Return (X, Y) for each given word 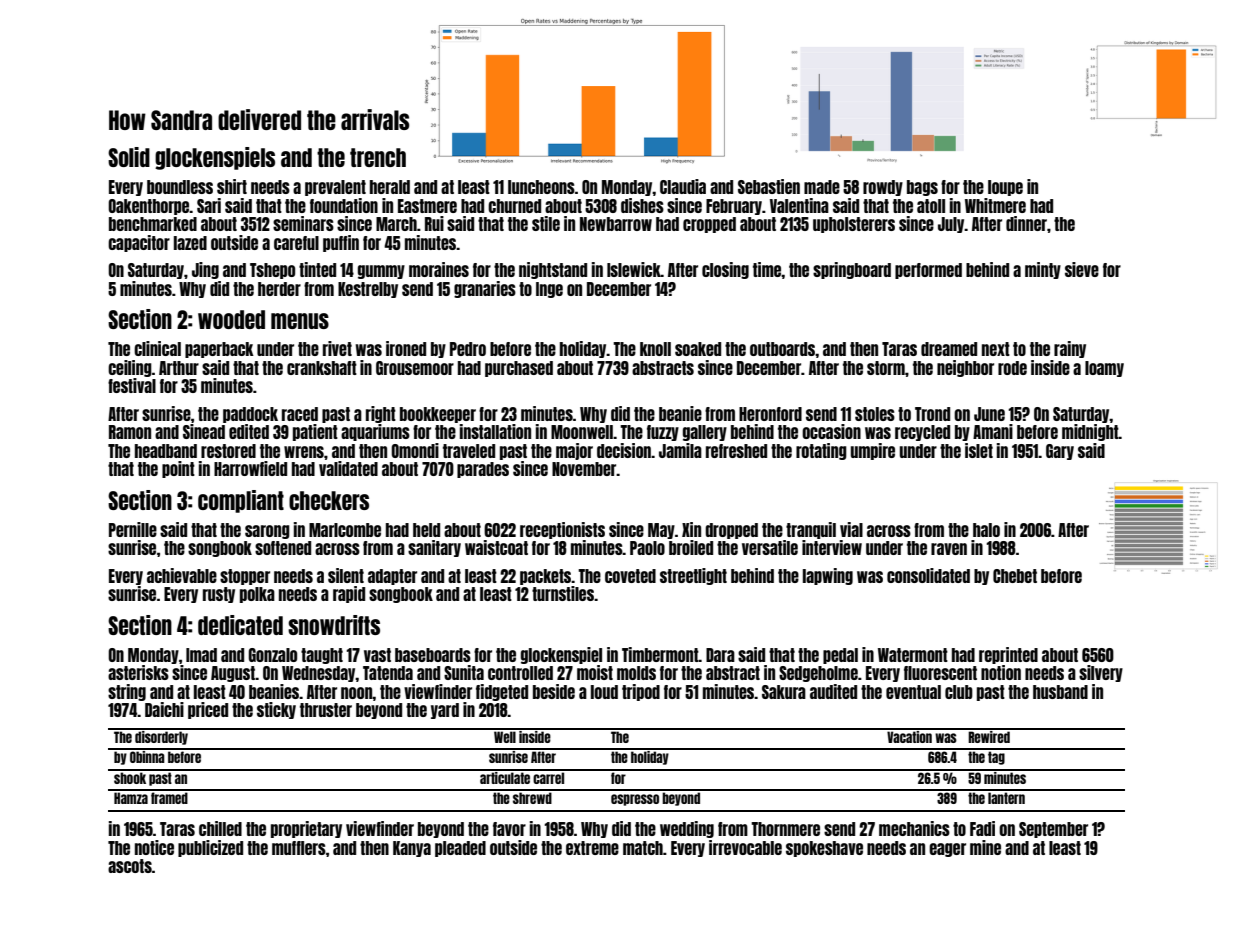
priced (208, 710)
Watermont (913, 655)
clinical (157, 348)
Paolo (647, 548)
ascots (130, 866)
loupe (1005, 188)
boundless (180, 187)
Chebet (1015, 576)
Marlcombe (345, 530)
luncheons (541, 187)
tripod (641, 692)
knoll (655, 349)
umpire (873, 451)
